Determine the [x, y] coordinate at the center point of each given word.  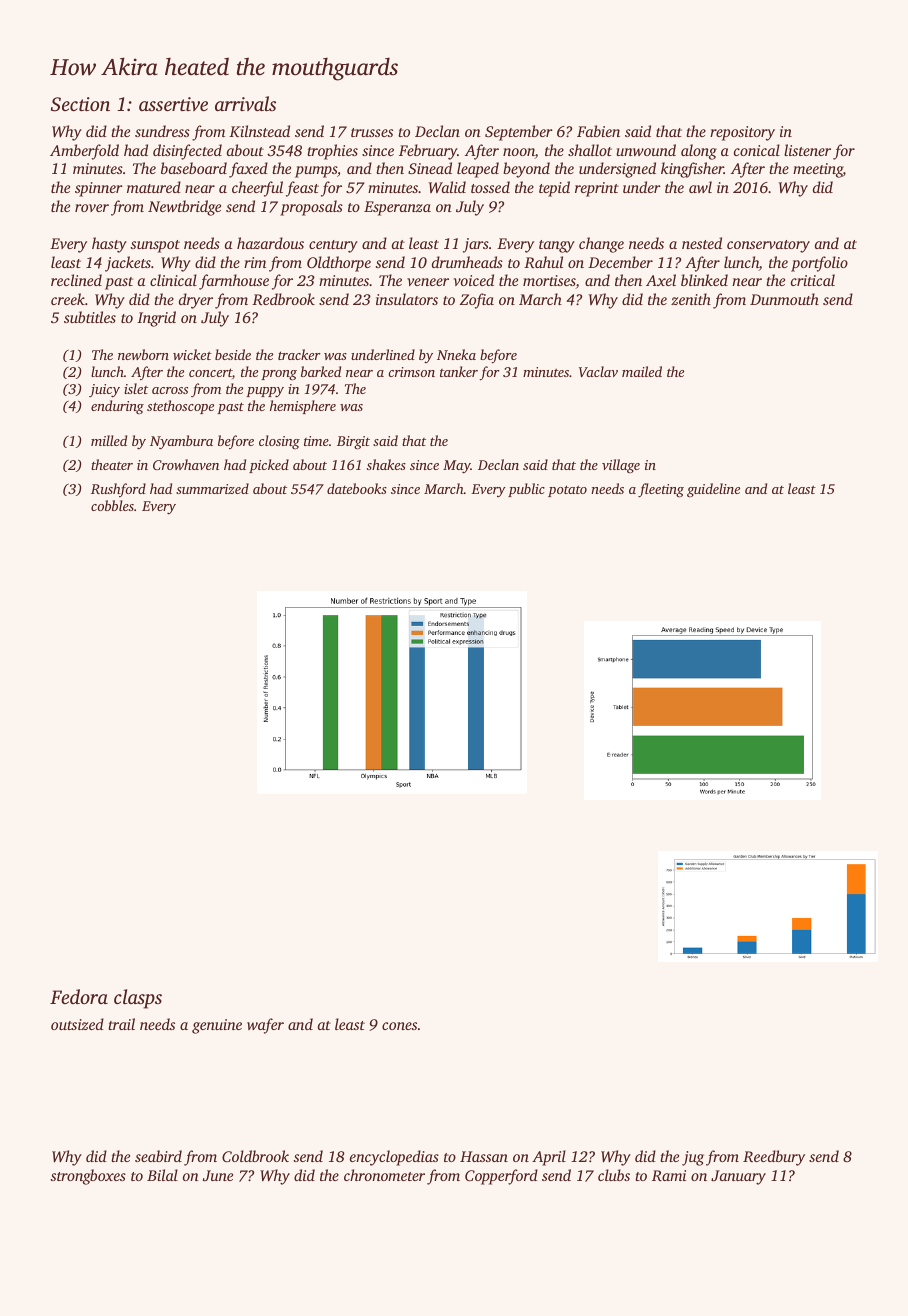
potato [567, 491]
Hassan [484, 1156]
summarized [212, 488]
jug [693, 1158]
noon [519, 153]
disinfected [187, 152]
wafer [265, 1026]
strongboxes [88, 1177]
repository [742, 133]
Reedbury [774, 1158]
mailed [642, 371]
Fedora [79, 996]
